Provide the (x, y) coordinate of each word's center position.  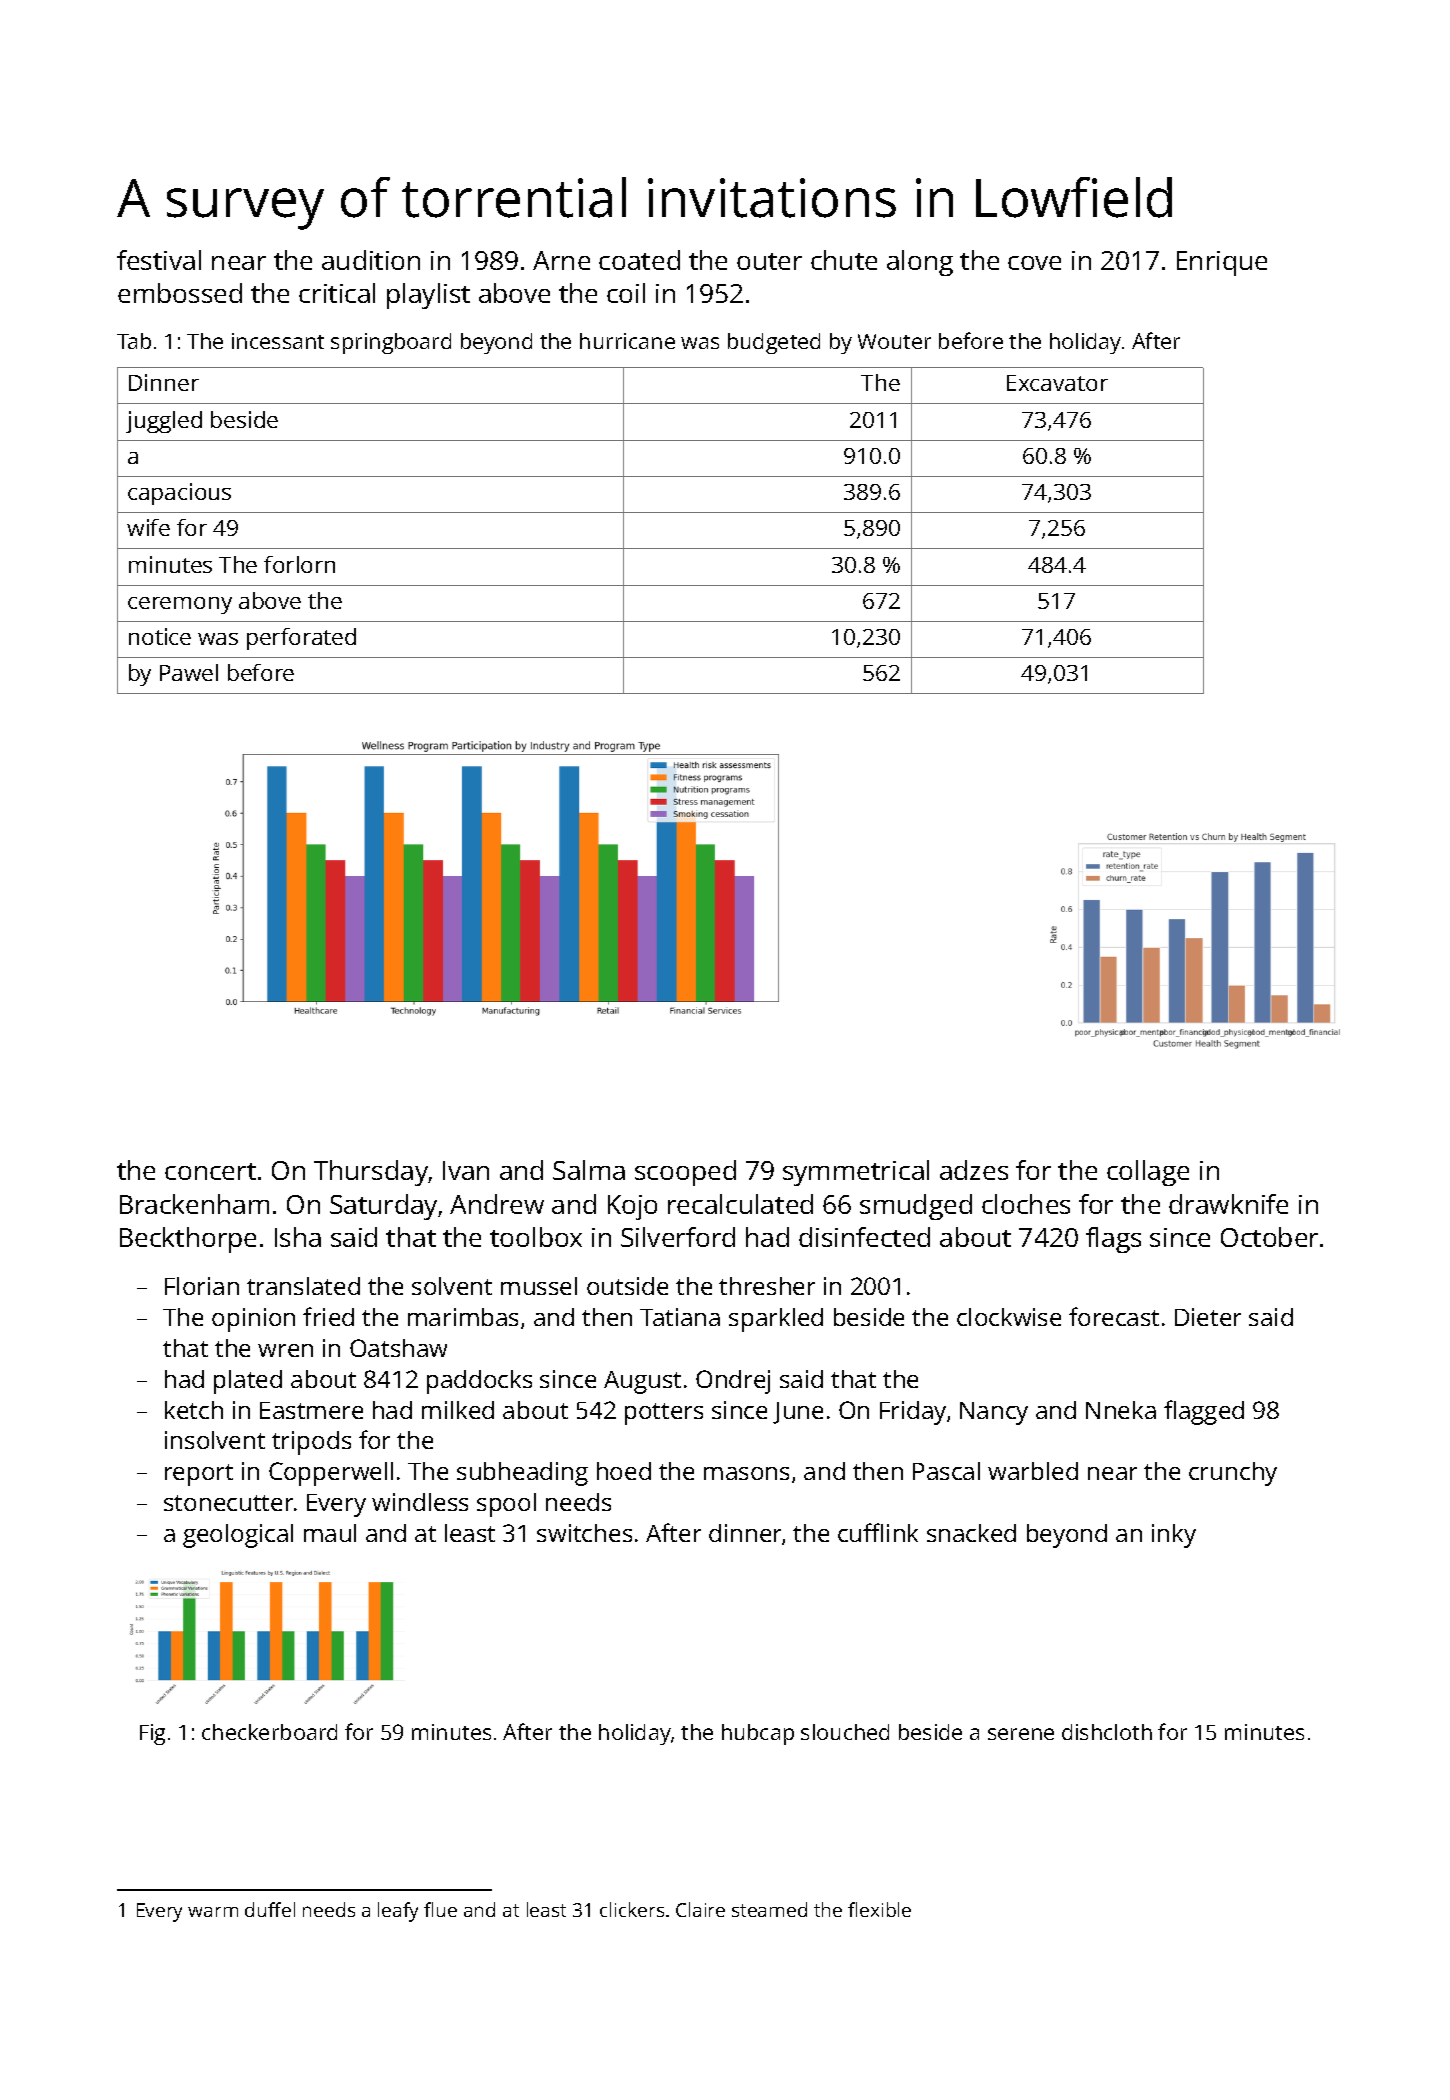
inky (1174, 1536)
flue (440, 1909)
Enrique (1222, 263)
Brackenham (194, 1204)
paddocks (479, 1382)
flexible (879, 1909)
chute (844, 260)
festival (159, 260)
